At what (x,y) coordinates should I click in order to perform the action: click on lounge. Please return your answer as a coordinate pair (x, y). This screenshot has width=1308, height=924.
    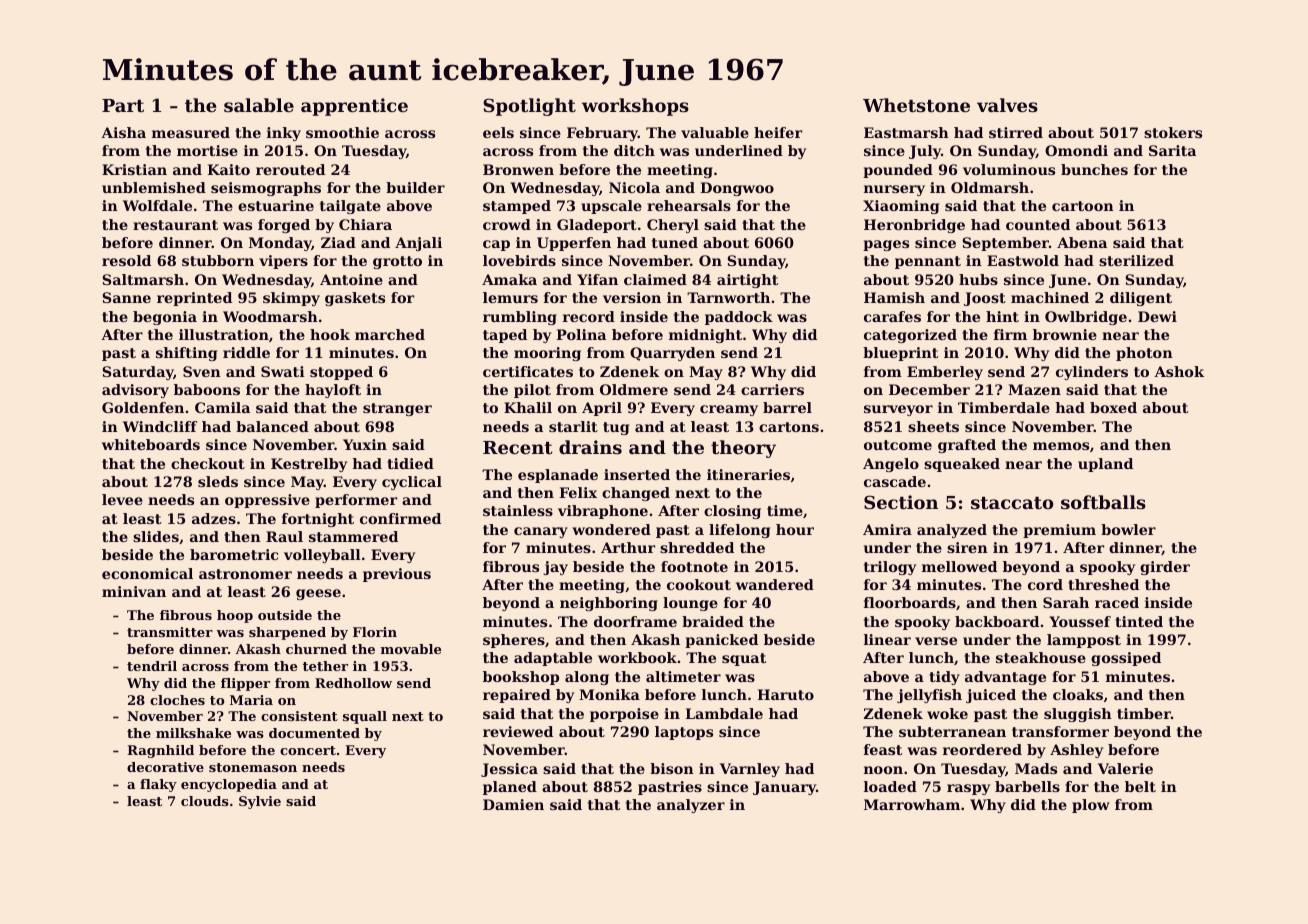
    Looking at the image, I should click on (690, 604).
